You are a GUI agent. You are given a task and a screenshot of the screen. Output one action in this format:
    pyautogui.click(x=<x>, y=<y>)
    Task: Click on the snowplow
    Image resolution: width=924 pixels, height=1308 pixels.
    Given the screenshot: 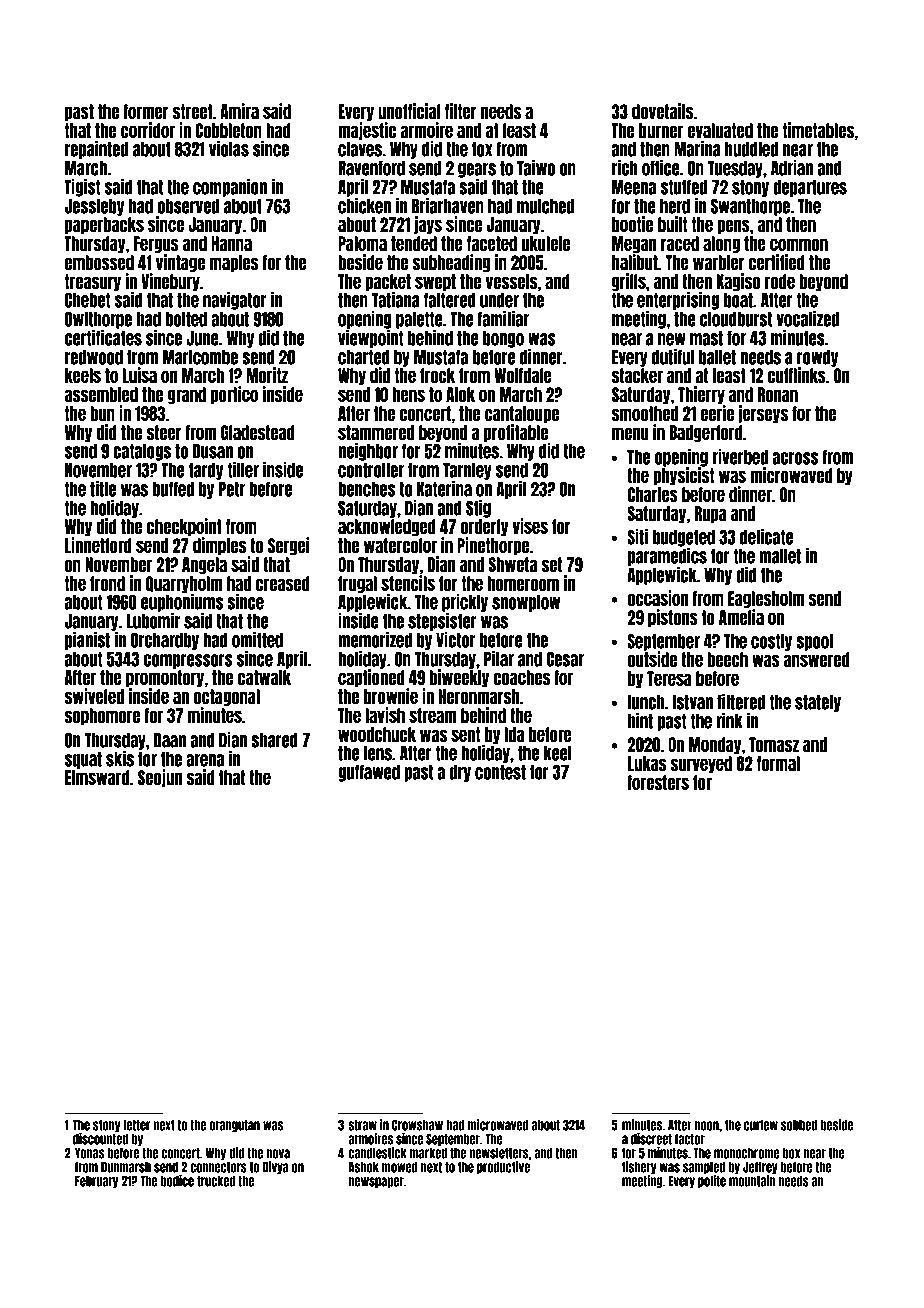 What is the action you would take?
    pyautogui.click(x=526, y=603)
